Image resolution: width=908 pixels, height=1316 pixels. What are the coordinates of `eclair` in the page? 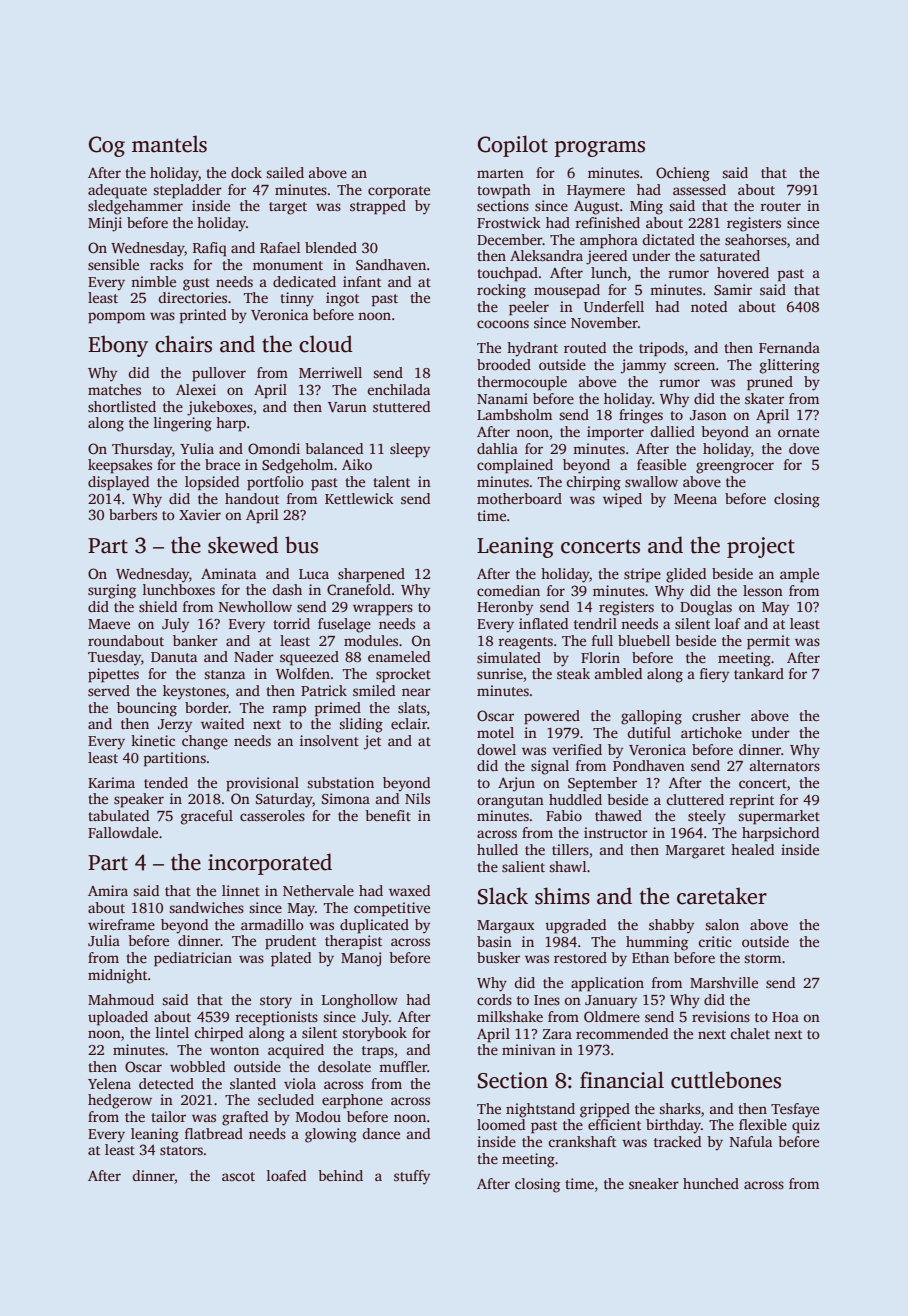 It's located at (409, 723).
